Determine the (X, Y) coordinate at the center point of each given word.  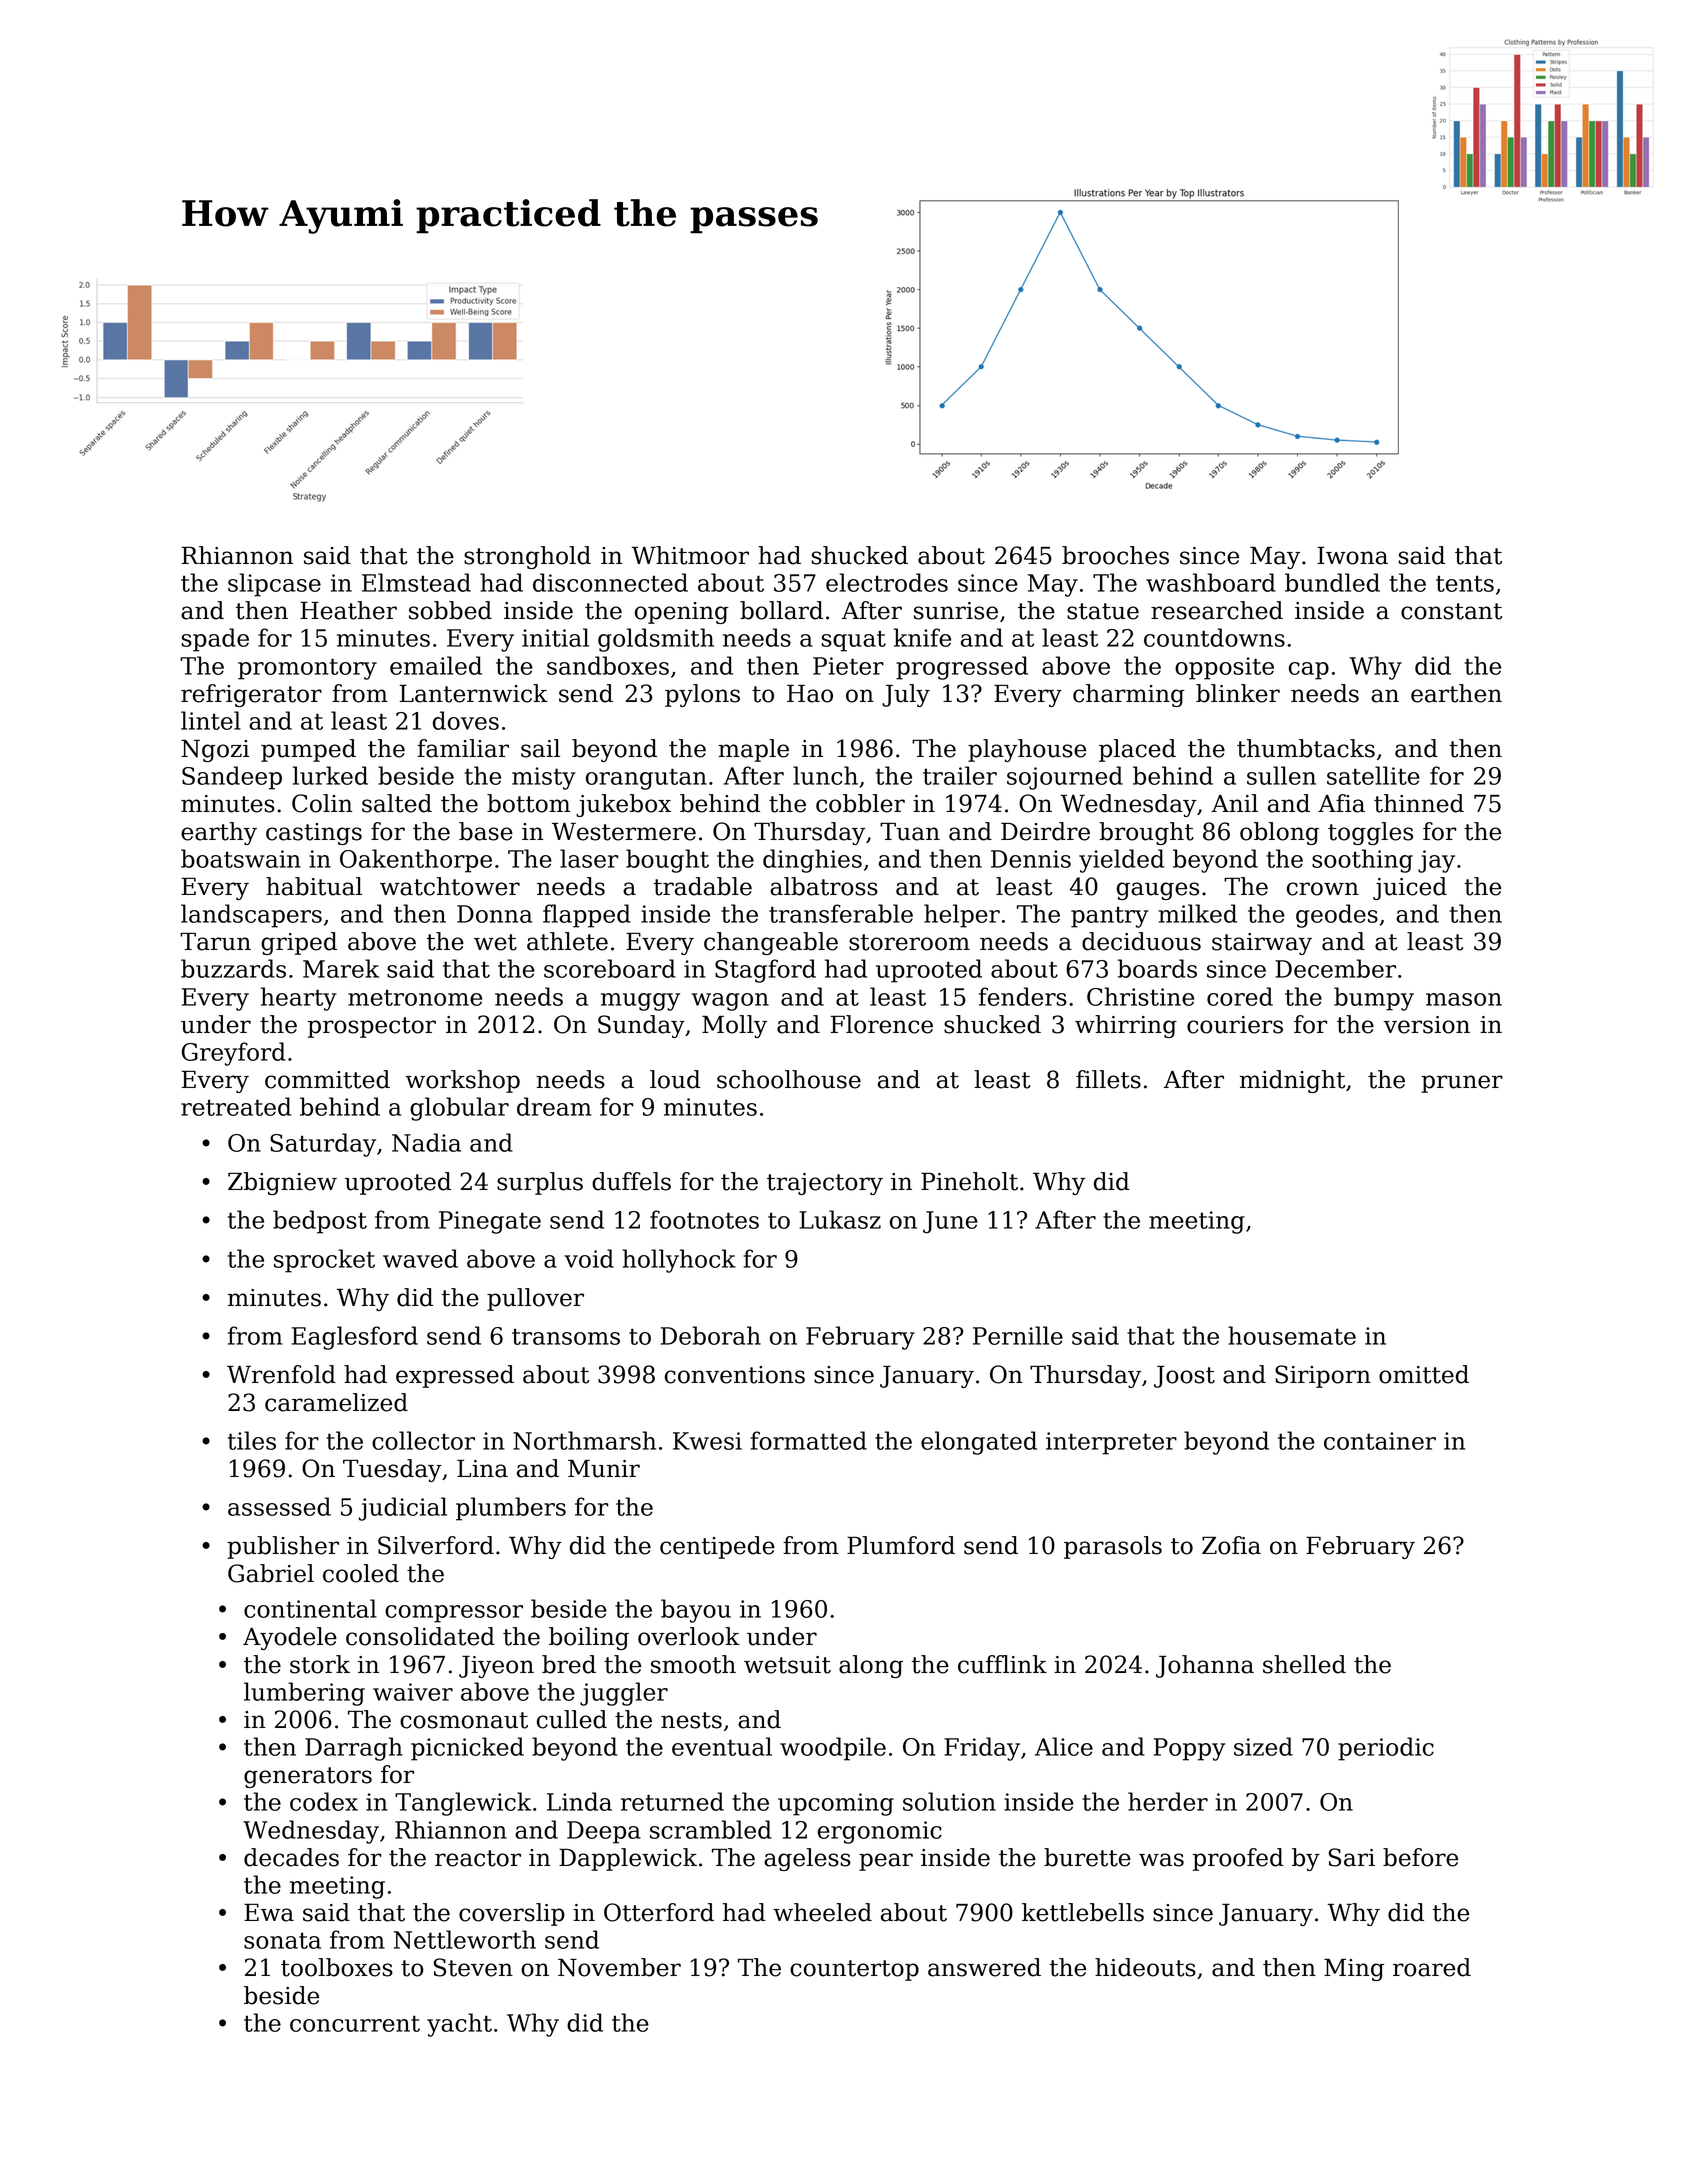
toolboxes (337, 1967)
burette (1087, 1857)
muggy (640, 1002)
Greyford (234, 1054)
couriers (1235, 1025)
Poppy (1189, 1749)
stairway (1262, 944)
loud (675, 1079)
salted (397, 803)
